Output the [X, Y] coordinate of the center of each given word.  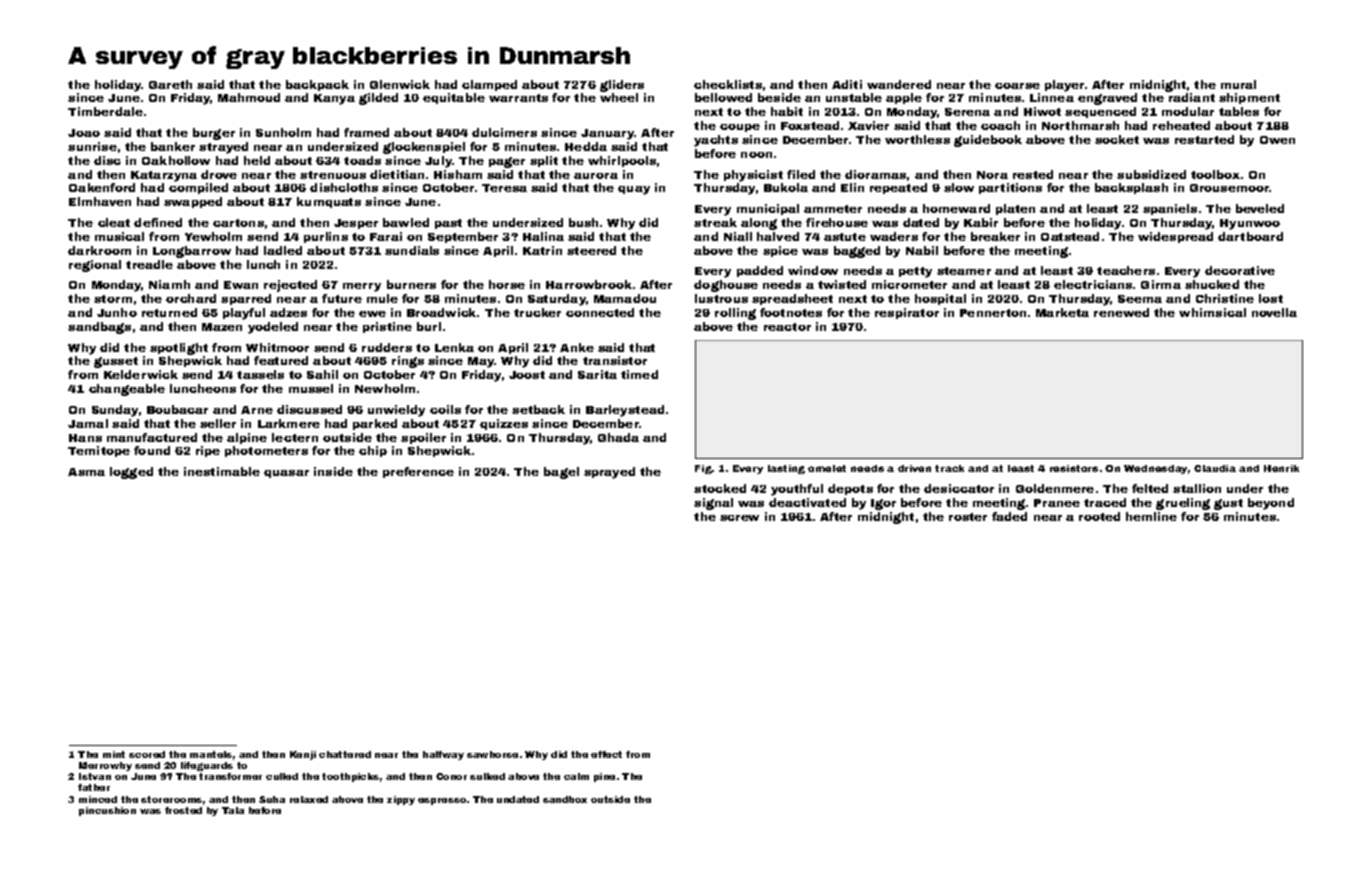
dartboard [1250, 236]
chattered [345, 754]
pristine [387, 327]
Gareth [170, 84]
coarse [1017, 86]
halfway [443, 755]
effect [606, 754]
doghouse [726, 286]
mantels [211, 754]
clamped [489, 85]
